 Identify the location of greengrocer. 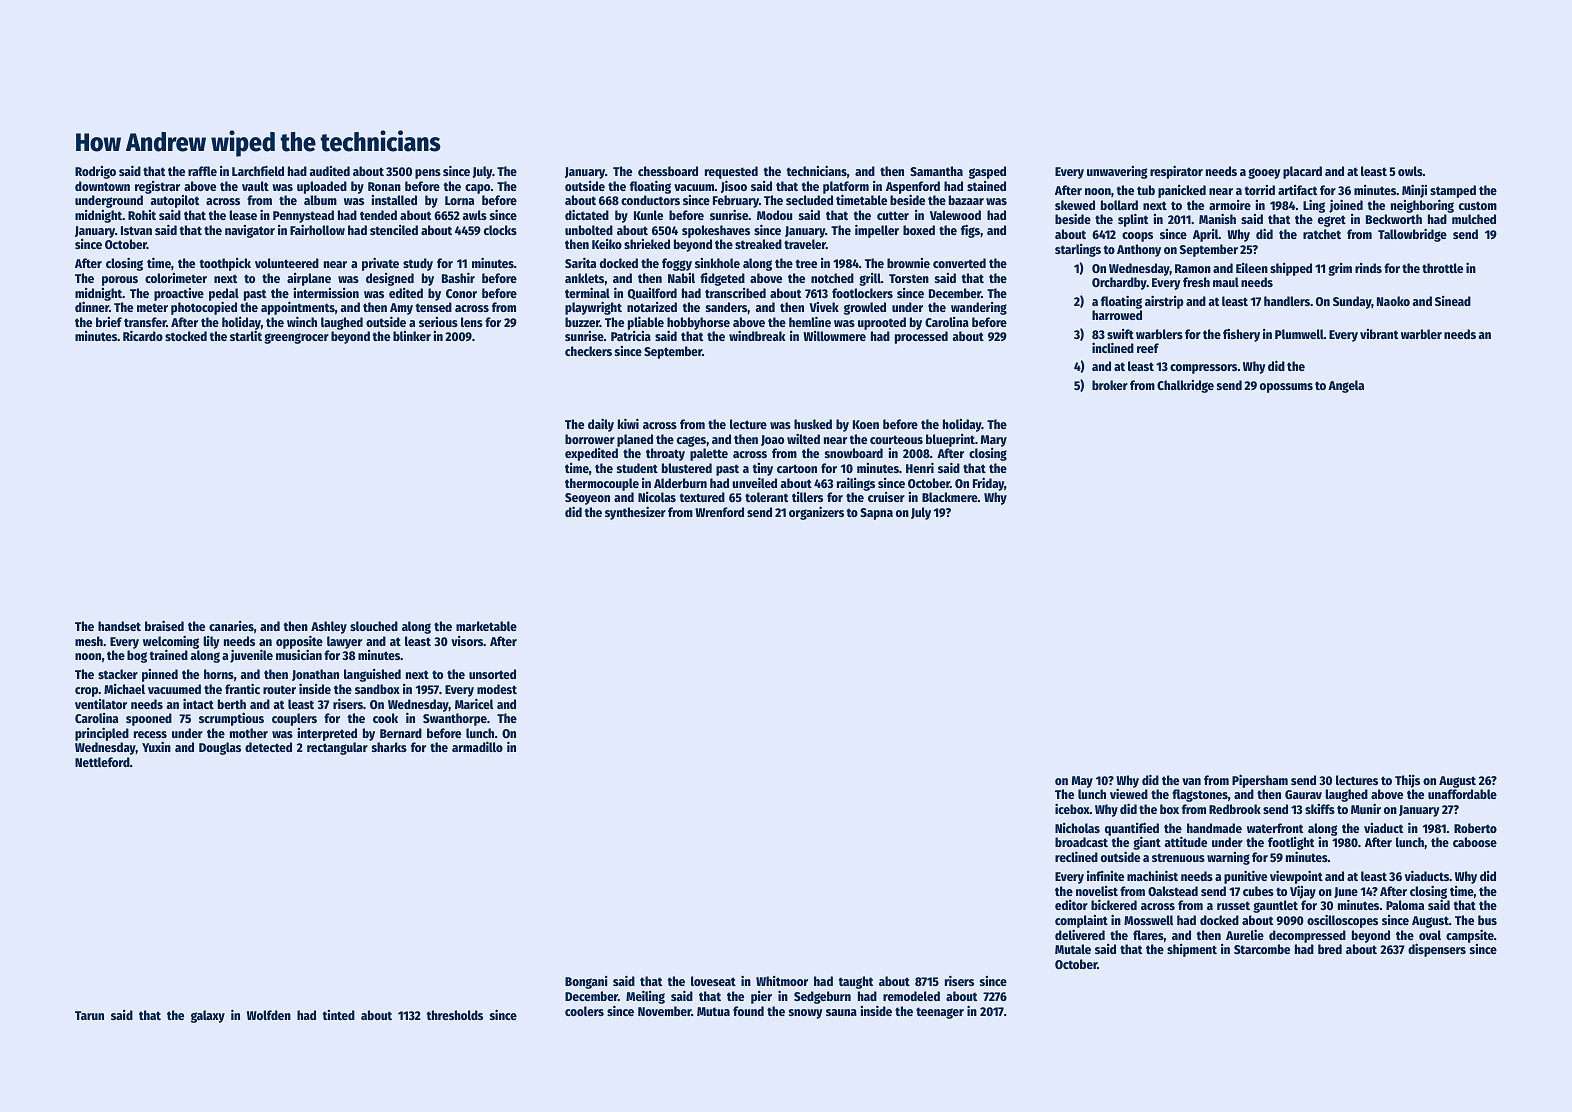
(296, 338).
